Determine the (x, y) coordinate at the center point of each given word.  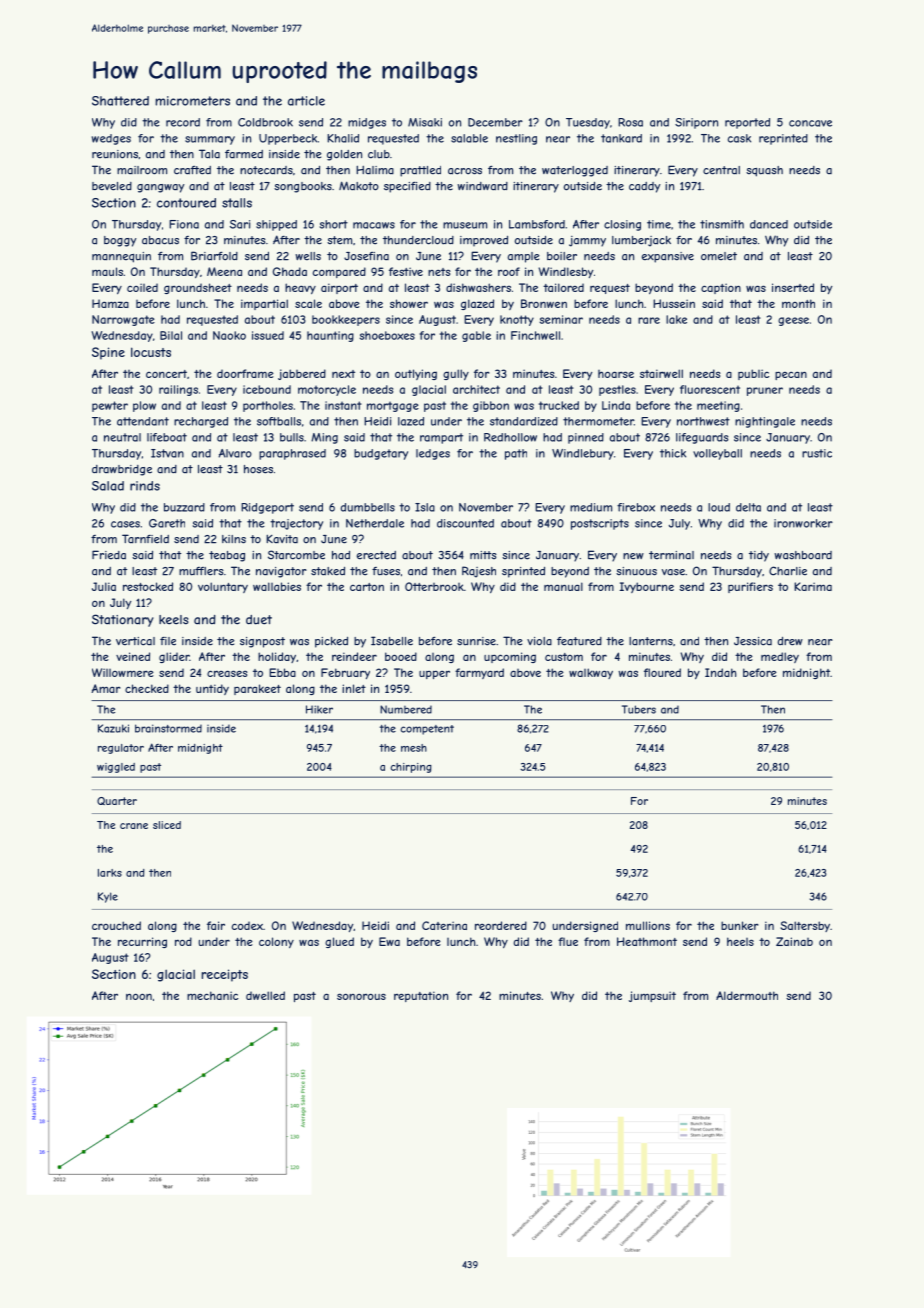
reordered (501, 925)
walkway (591, 673)
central (721, 170)
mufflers (201, 571)
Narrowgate (123, 320)
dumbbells (368, 507)
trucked (559, 405)
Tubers (639, 709)
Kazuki (113, 728)
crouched (116, 925)
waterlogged (575, 171)
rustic (817, 453)
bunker (739, 925)
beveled (112, 186)
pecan (791, 375)
